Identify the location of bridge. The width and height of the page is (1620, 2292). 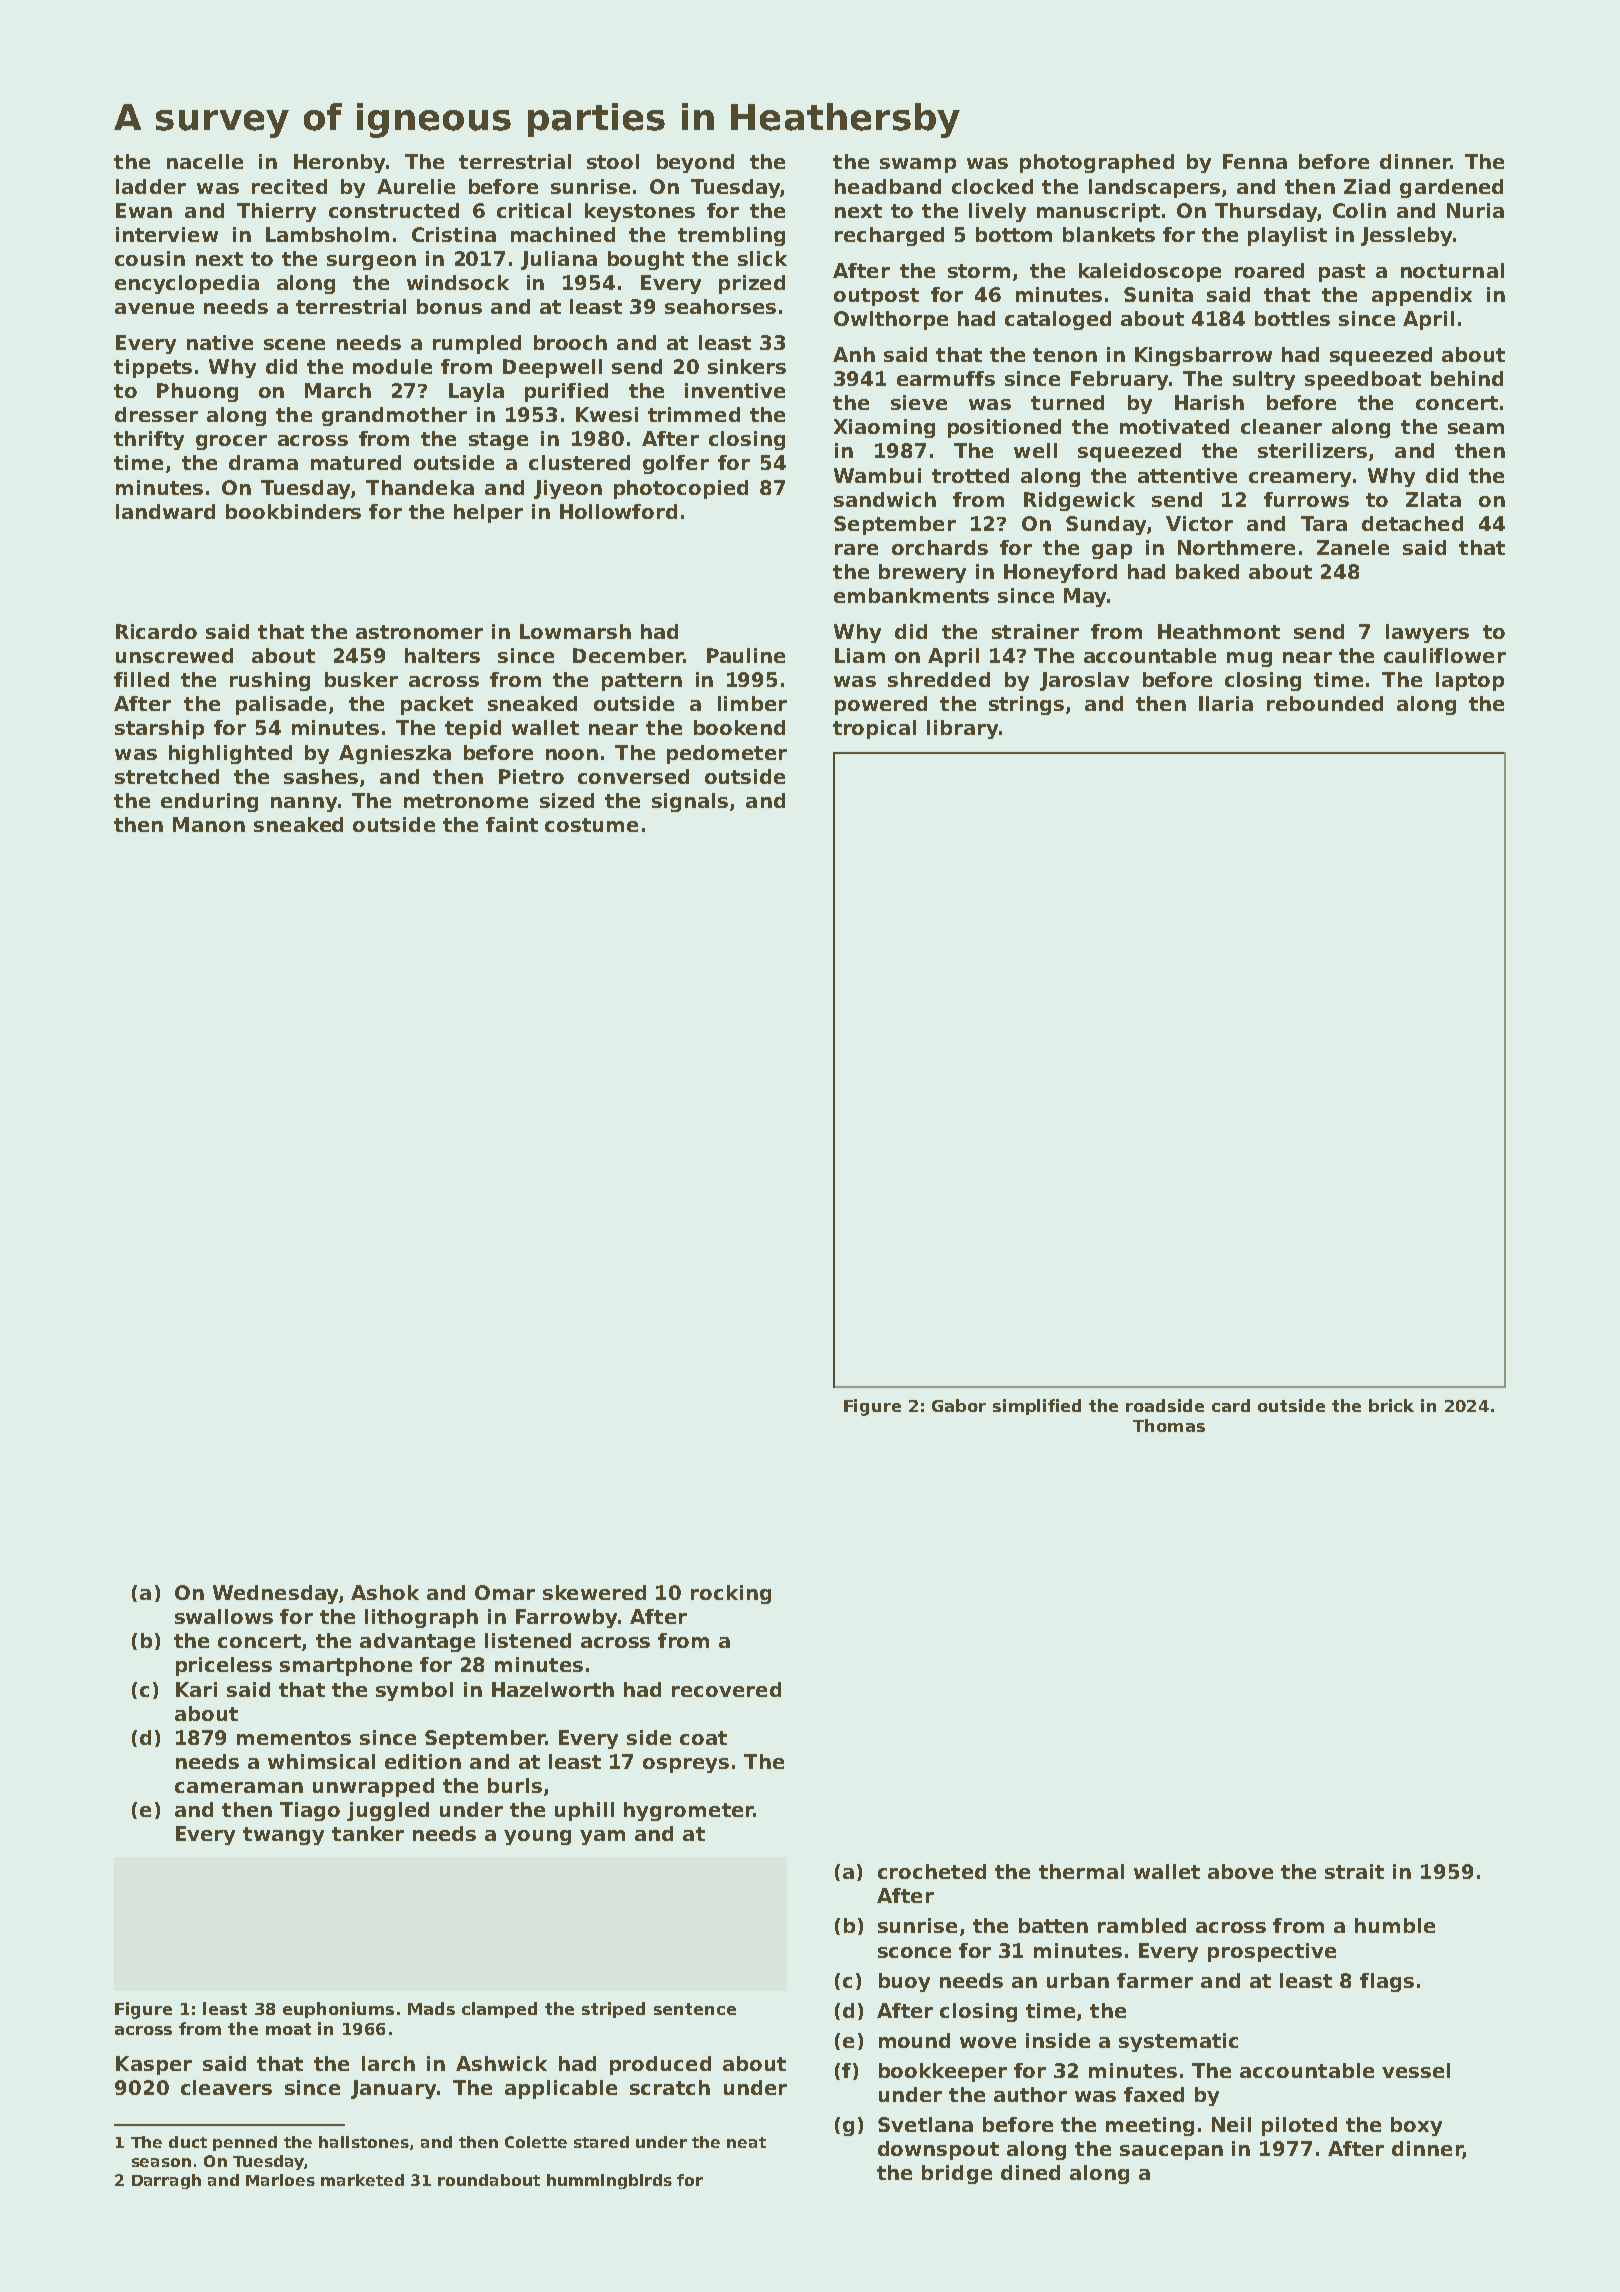
(957, 2174).
